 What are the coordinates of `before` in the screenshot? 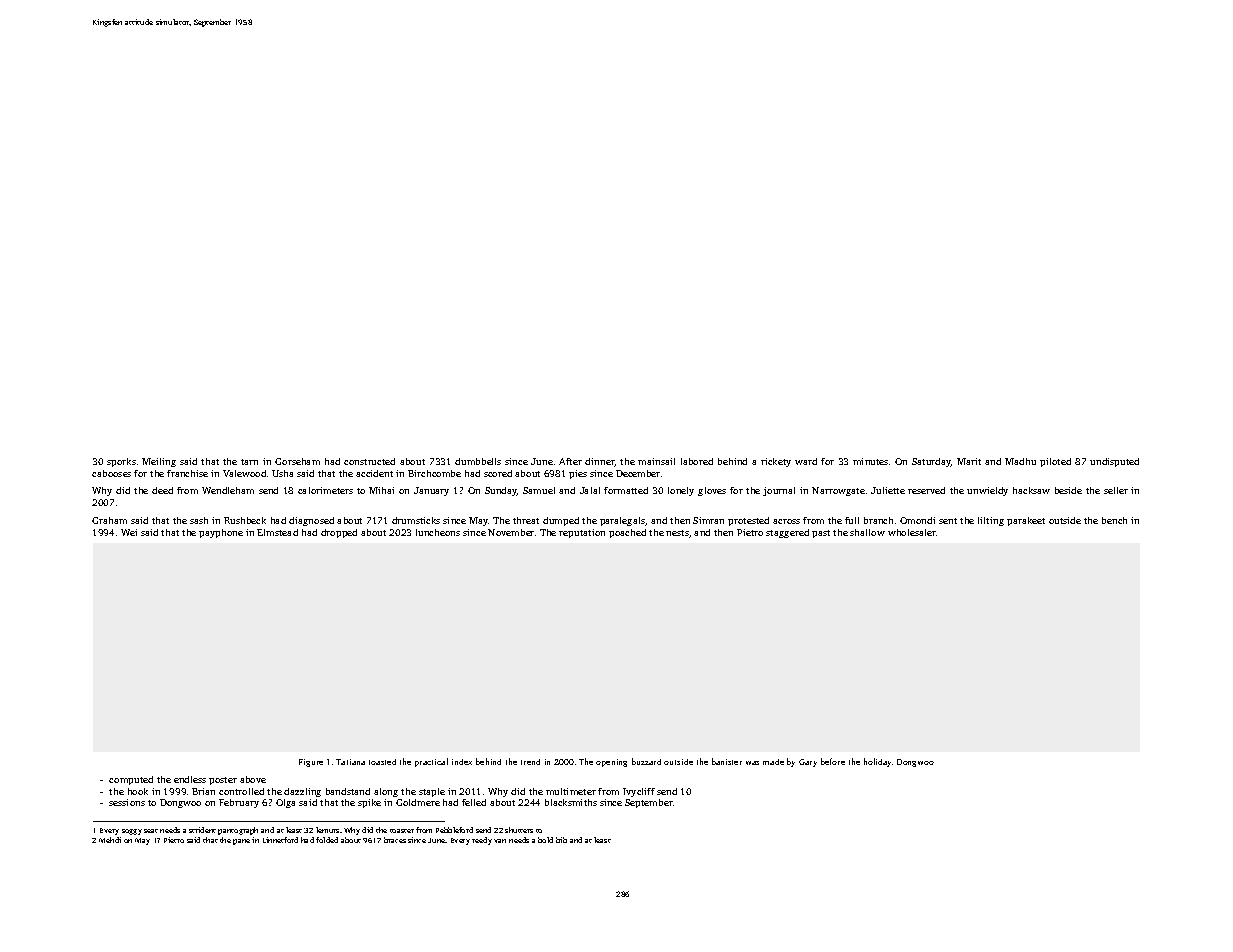 It's located at (833, 761).
